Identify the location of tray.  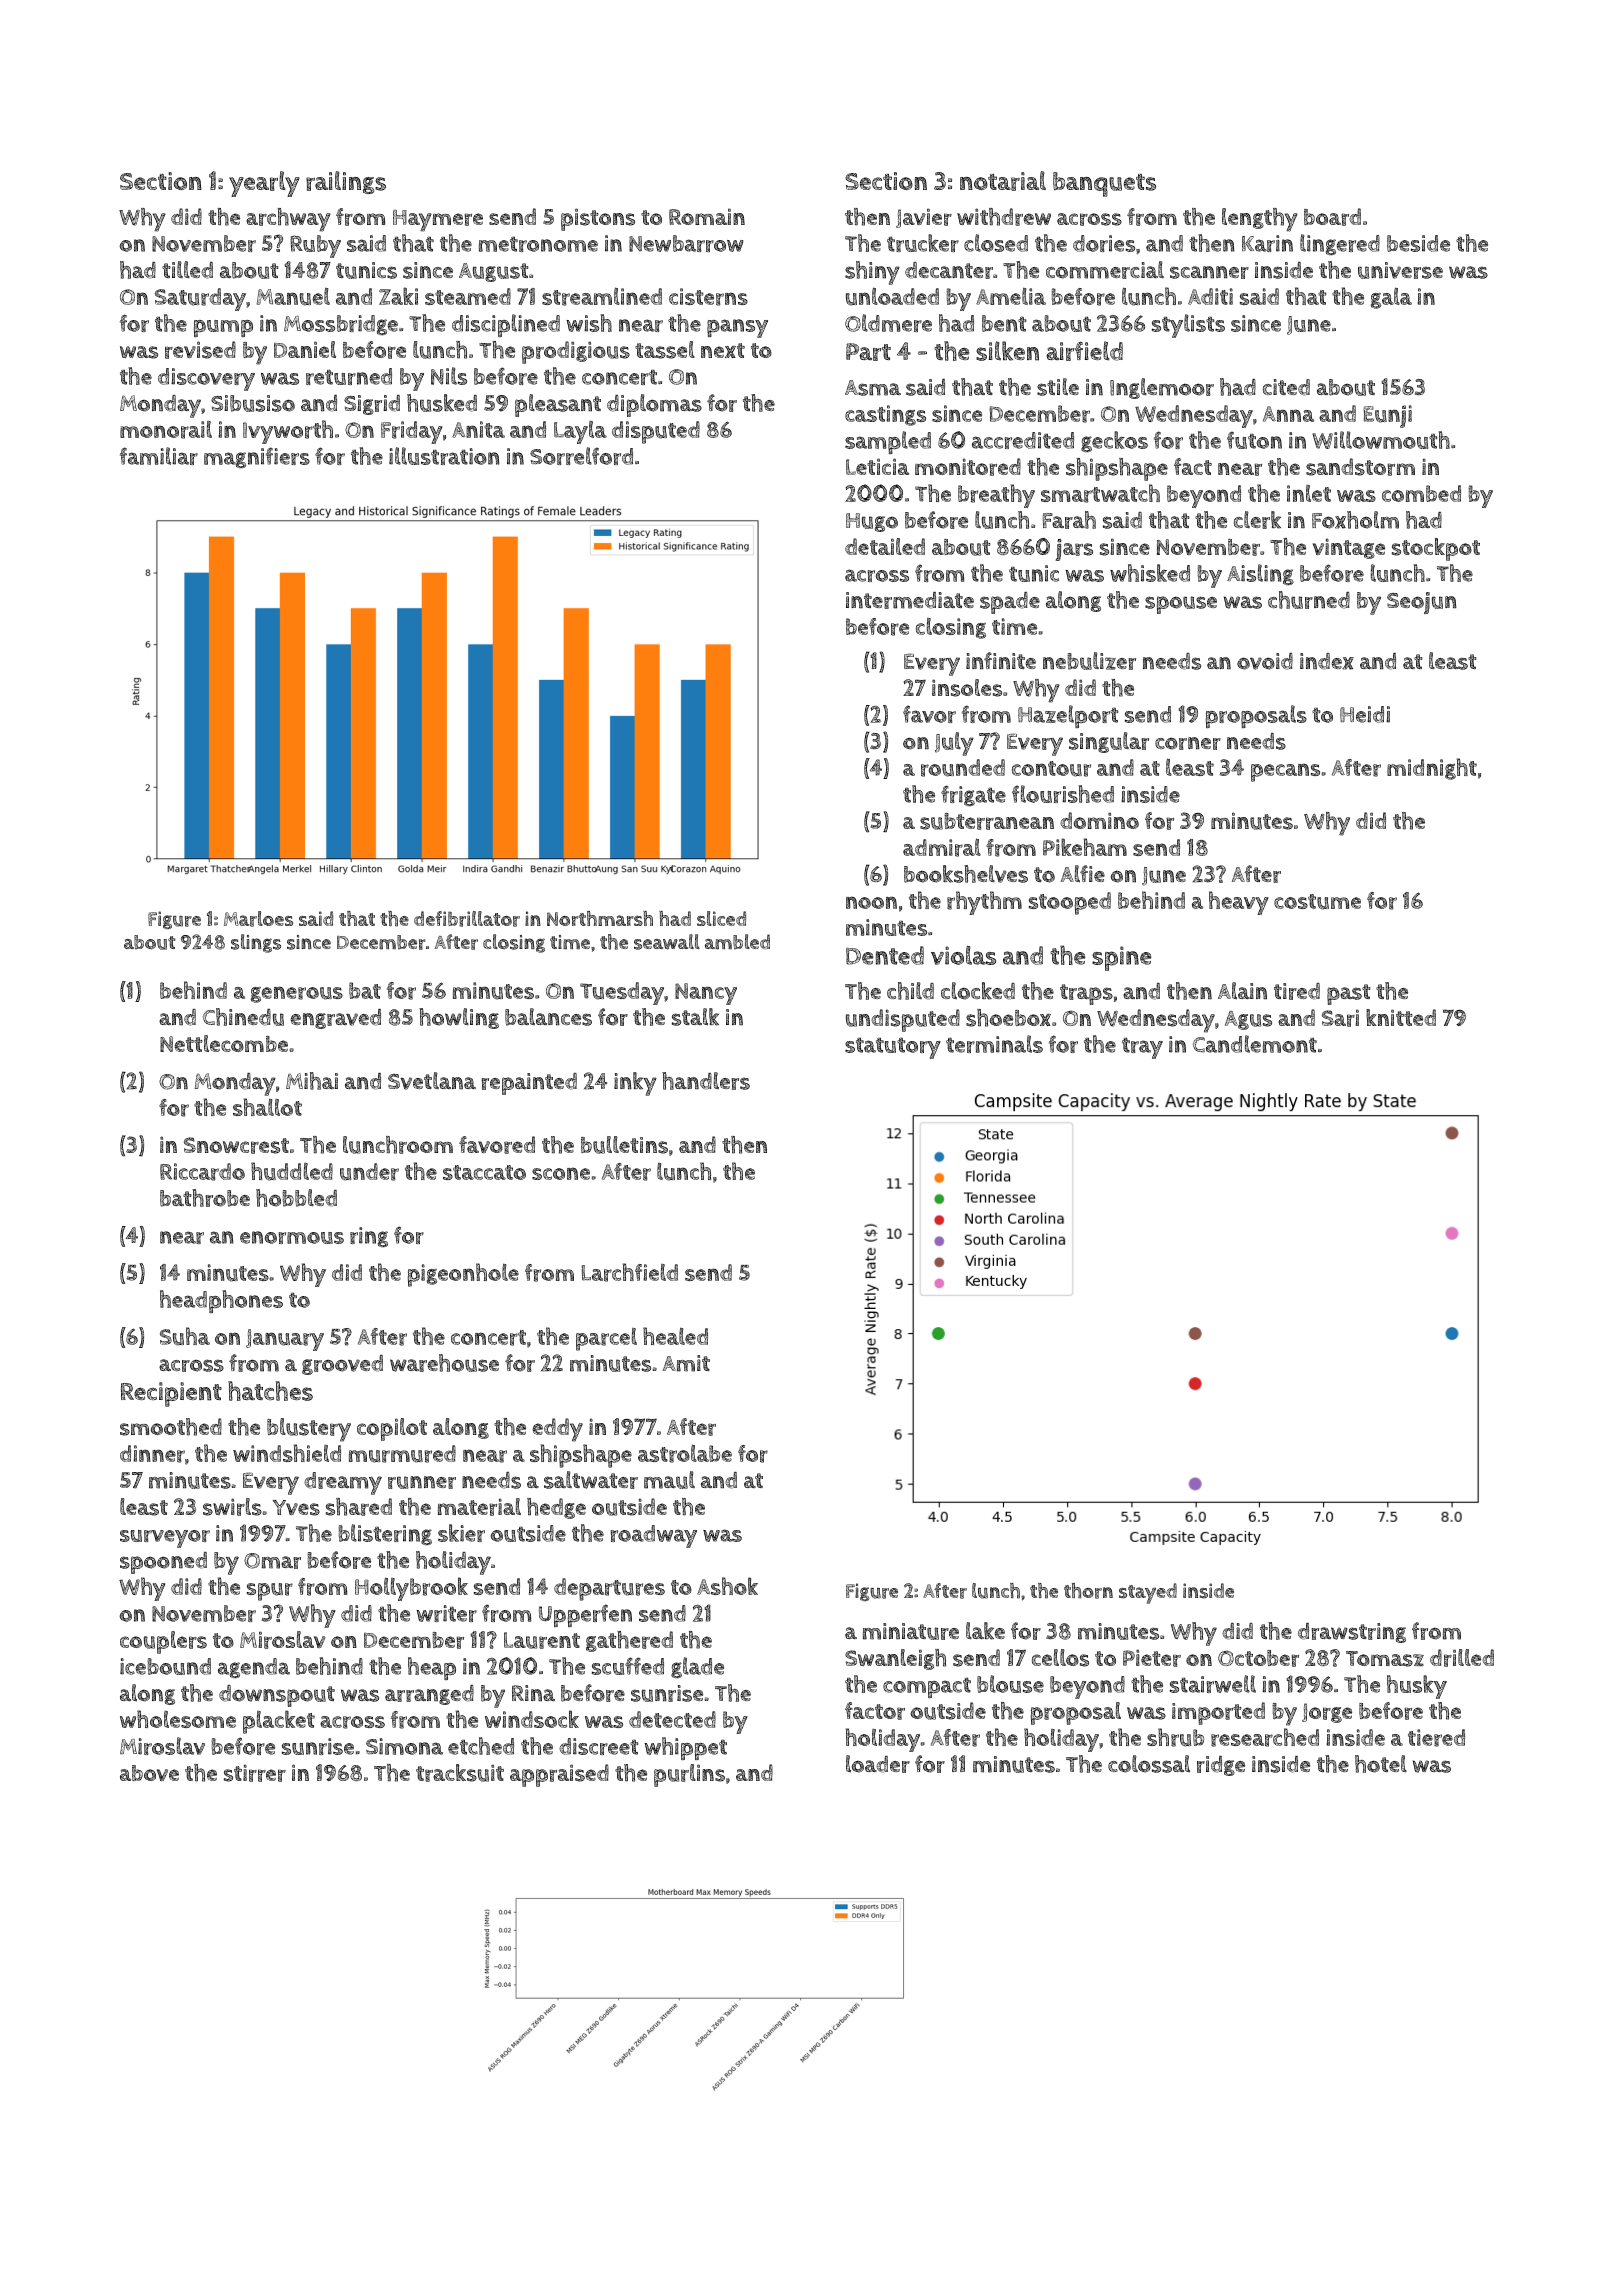
(1142, 1048).
